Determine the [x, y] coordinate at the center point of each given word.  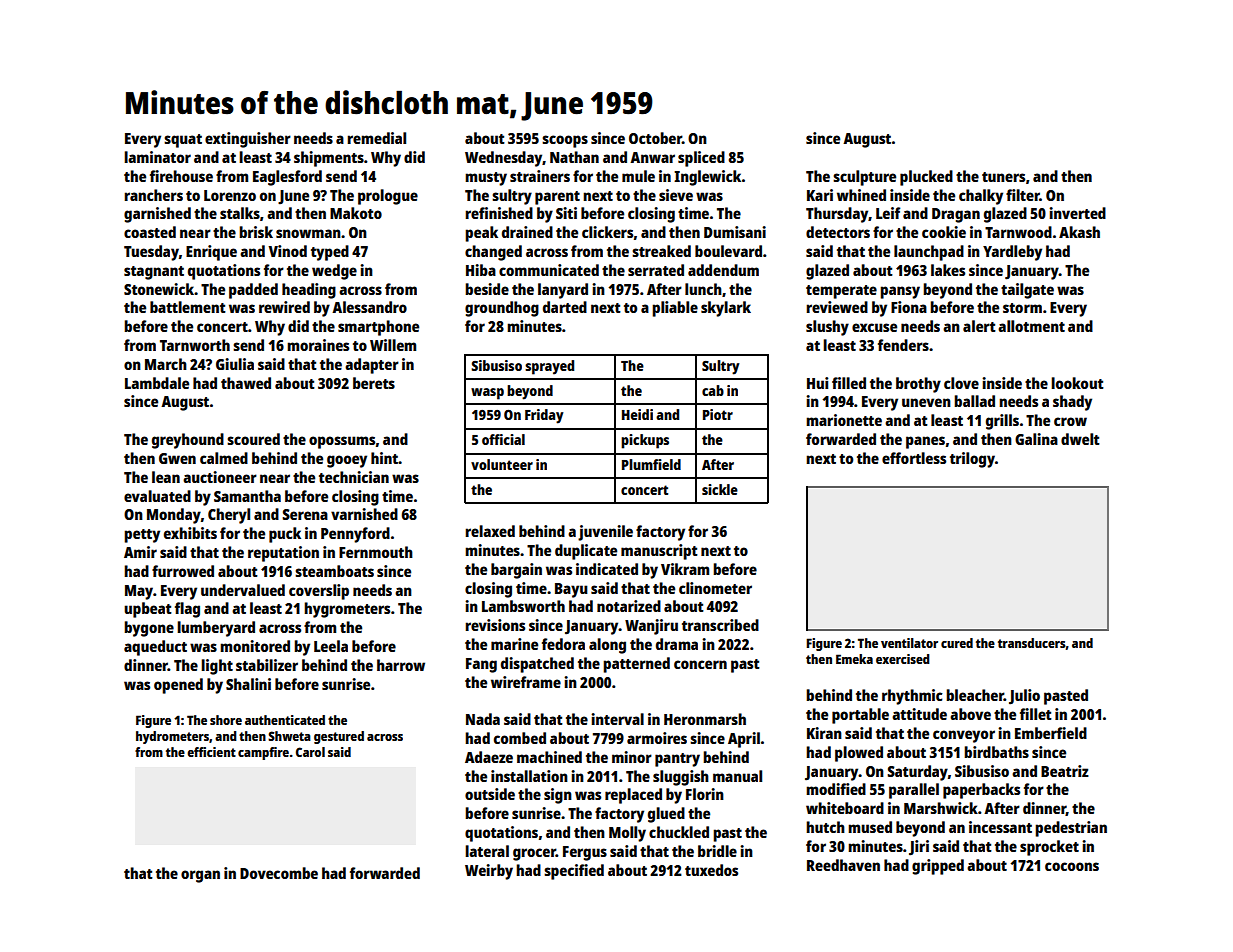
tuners [1003, 177]
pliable [675, 309]
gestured [339, 737]
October [655, 138]
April [744, 740]
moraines [318, 345]
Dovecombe [279, 873]
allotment [1031, 326]
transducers [1032, 643]
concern [700, 664]
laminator [157, 157]
